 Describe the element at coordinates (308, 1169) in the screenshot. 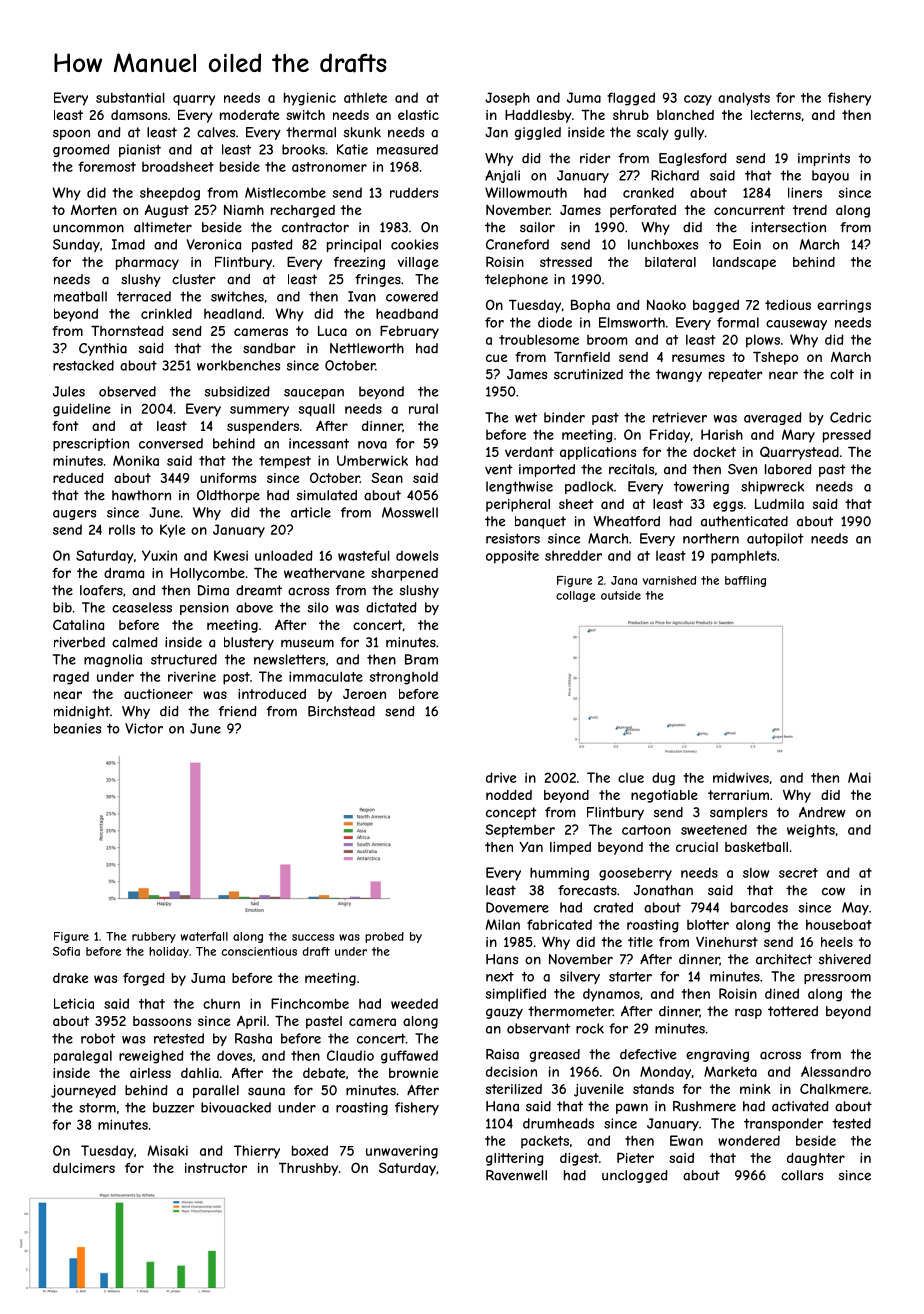

I see `Thrushby` at that location.
